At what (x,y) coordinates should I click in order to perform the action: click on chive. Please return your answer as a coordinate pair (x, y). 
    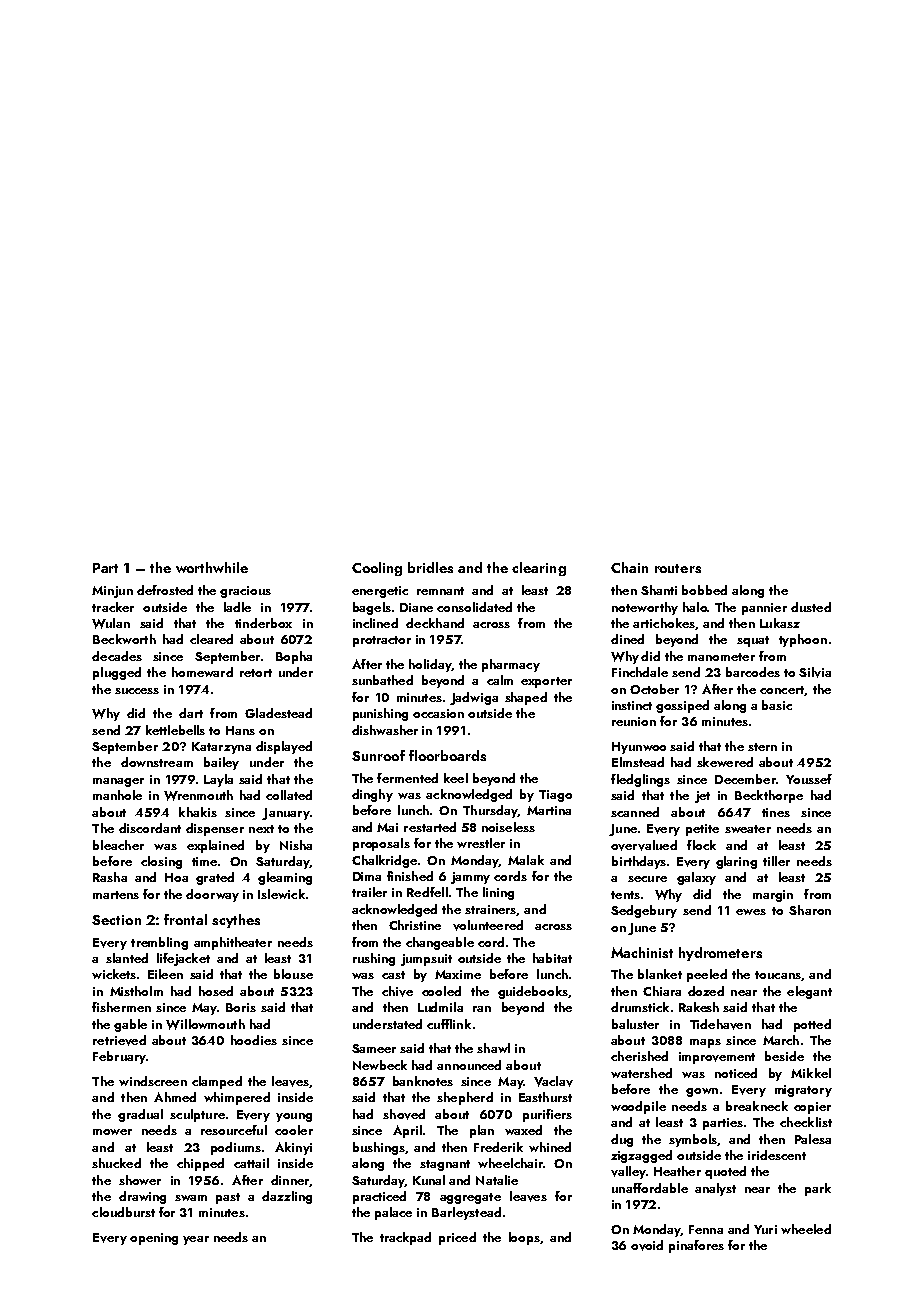
    Looking at the image, I should click on (397, 991).
